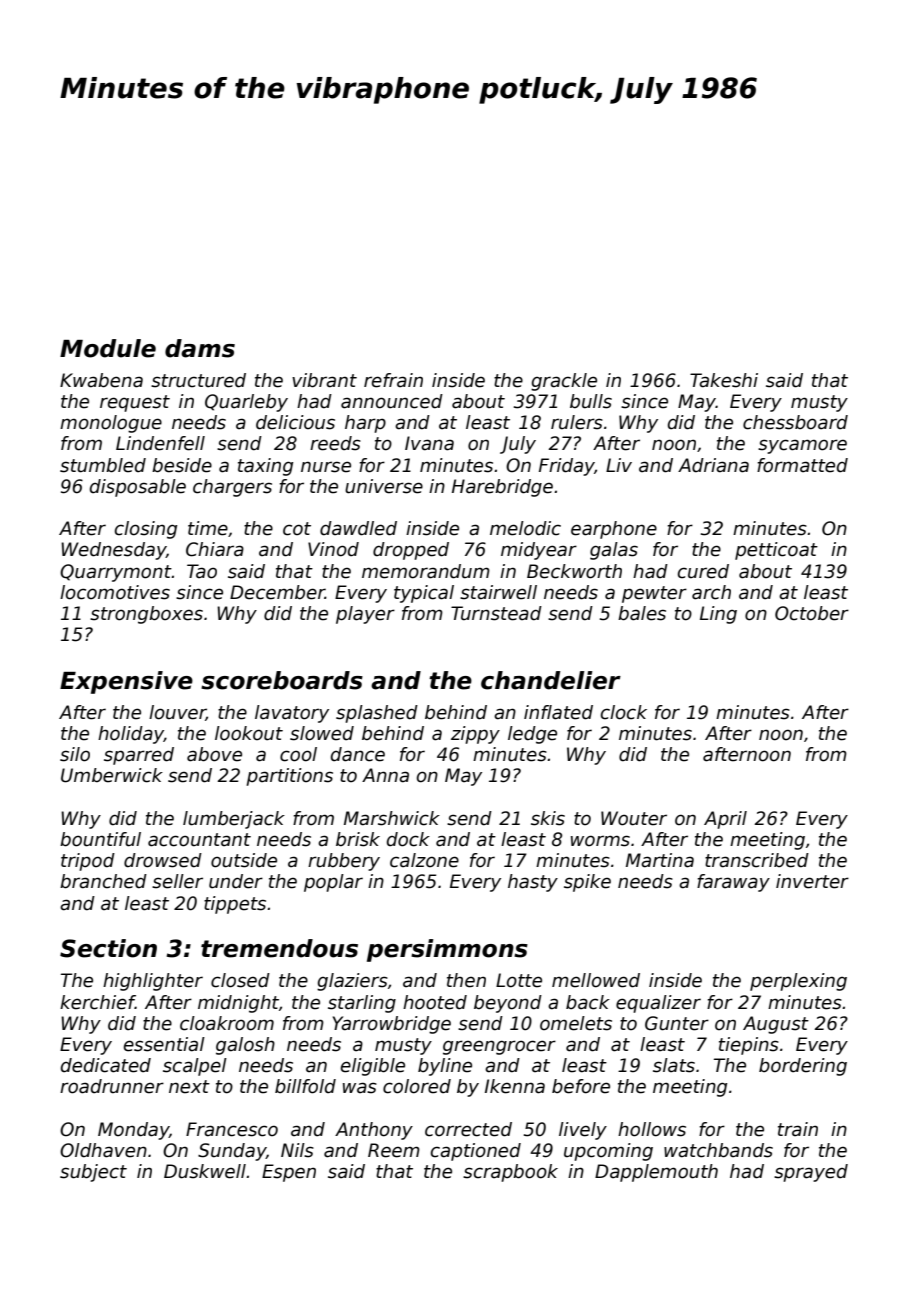 The width and height of the document is (908, 1316). What do you see at coordinates (724, 380) in the document?
I see `Takeshi` at bounding box center [724, 380].
